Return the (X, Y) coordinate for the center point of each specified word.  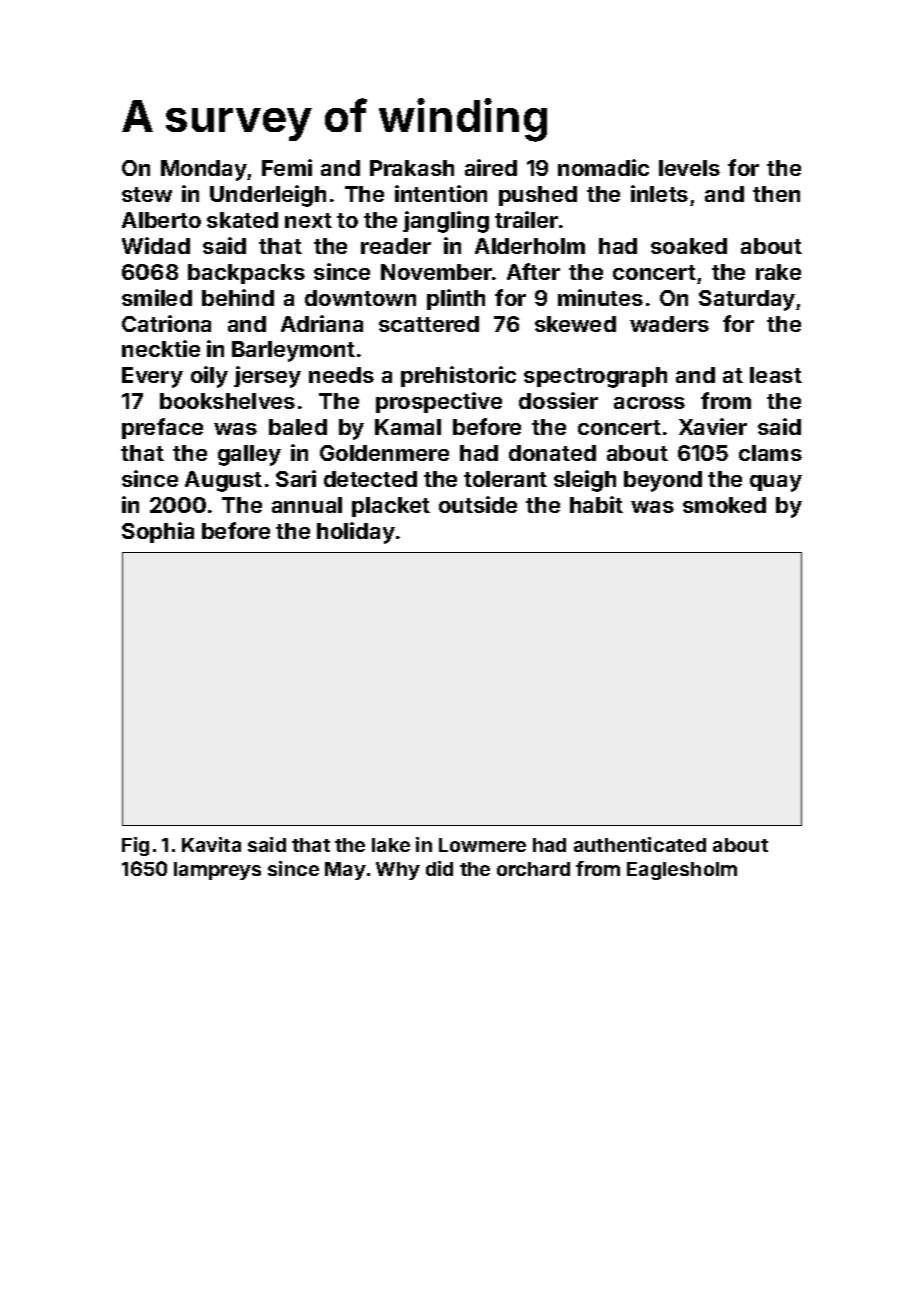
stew (147, 194)
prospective (439, 402)
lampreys (217, 871)
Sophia (158, 532)
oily (209, 377)
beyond (663, 481)
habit (596, 504)
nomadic (603, 167)
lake (391, 845)
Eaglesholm (682, 871)
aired (491, 167)
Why (398, 871)
